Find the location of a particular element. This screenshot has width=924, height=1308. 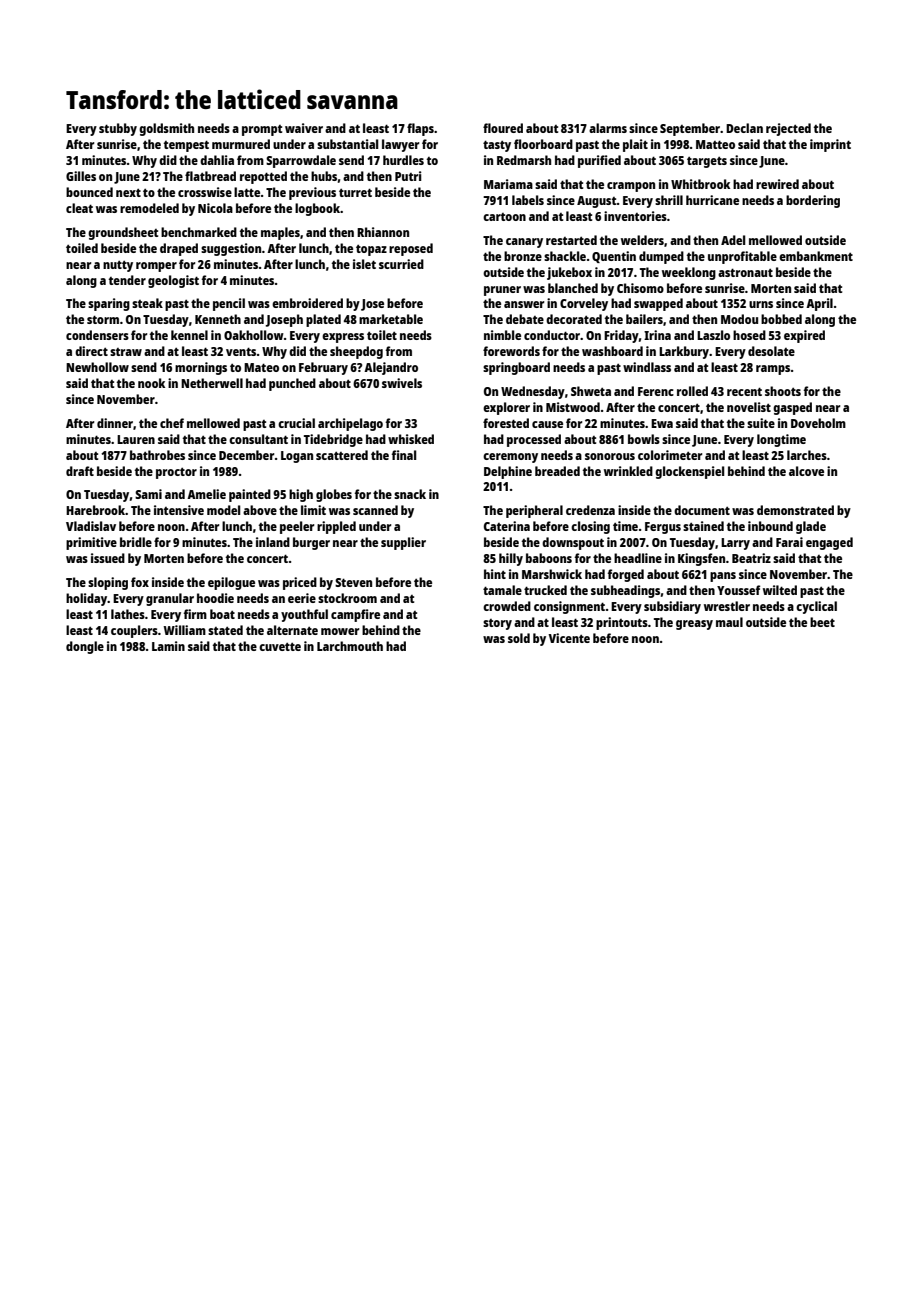

hoodie is located at coordinates (215, 598).
